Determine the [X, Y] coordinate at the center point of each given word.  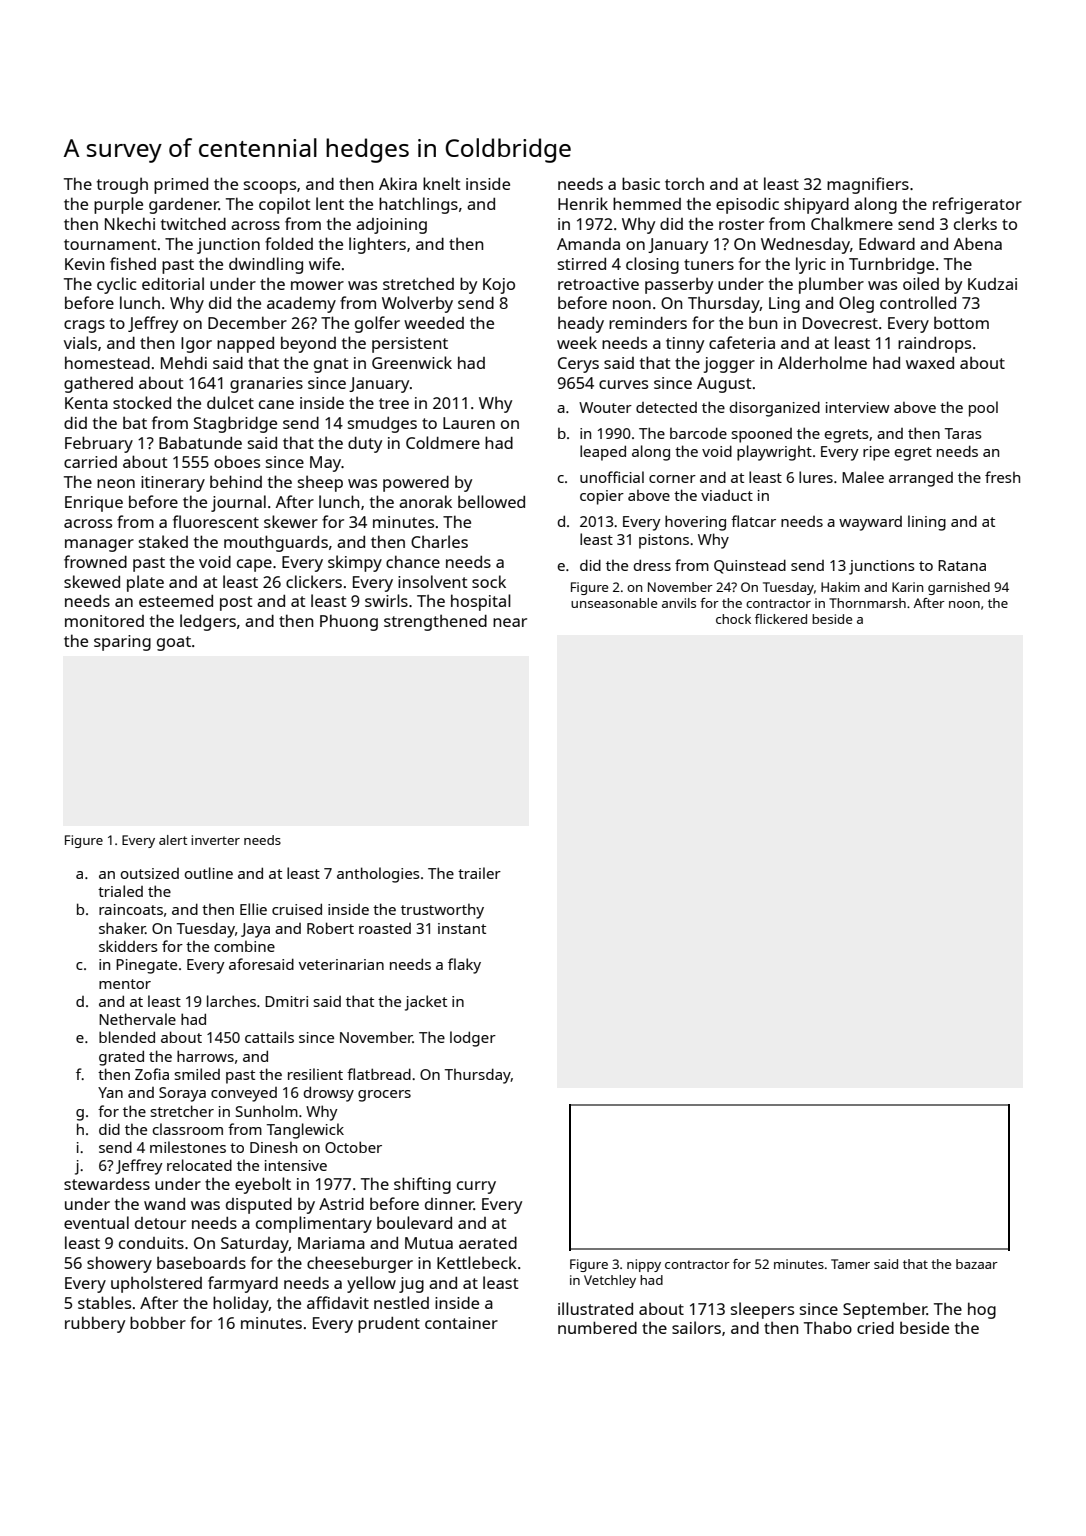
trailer [479, 873]
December [247, 322]
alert [173, 840]
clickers [314, 581]
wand [164, 1204]
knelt [442, 183]
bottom [961, 323]
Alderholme [822, 362]
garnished [959, 588]
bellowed [491, 501]
